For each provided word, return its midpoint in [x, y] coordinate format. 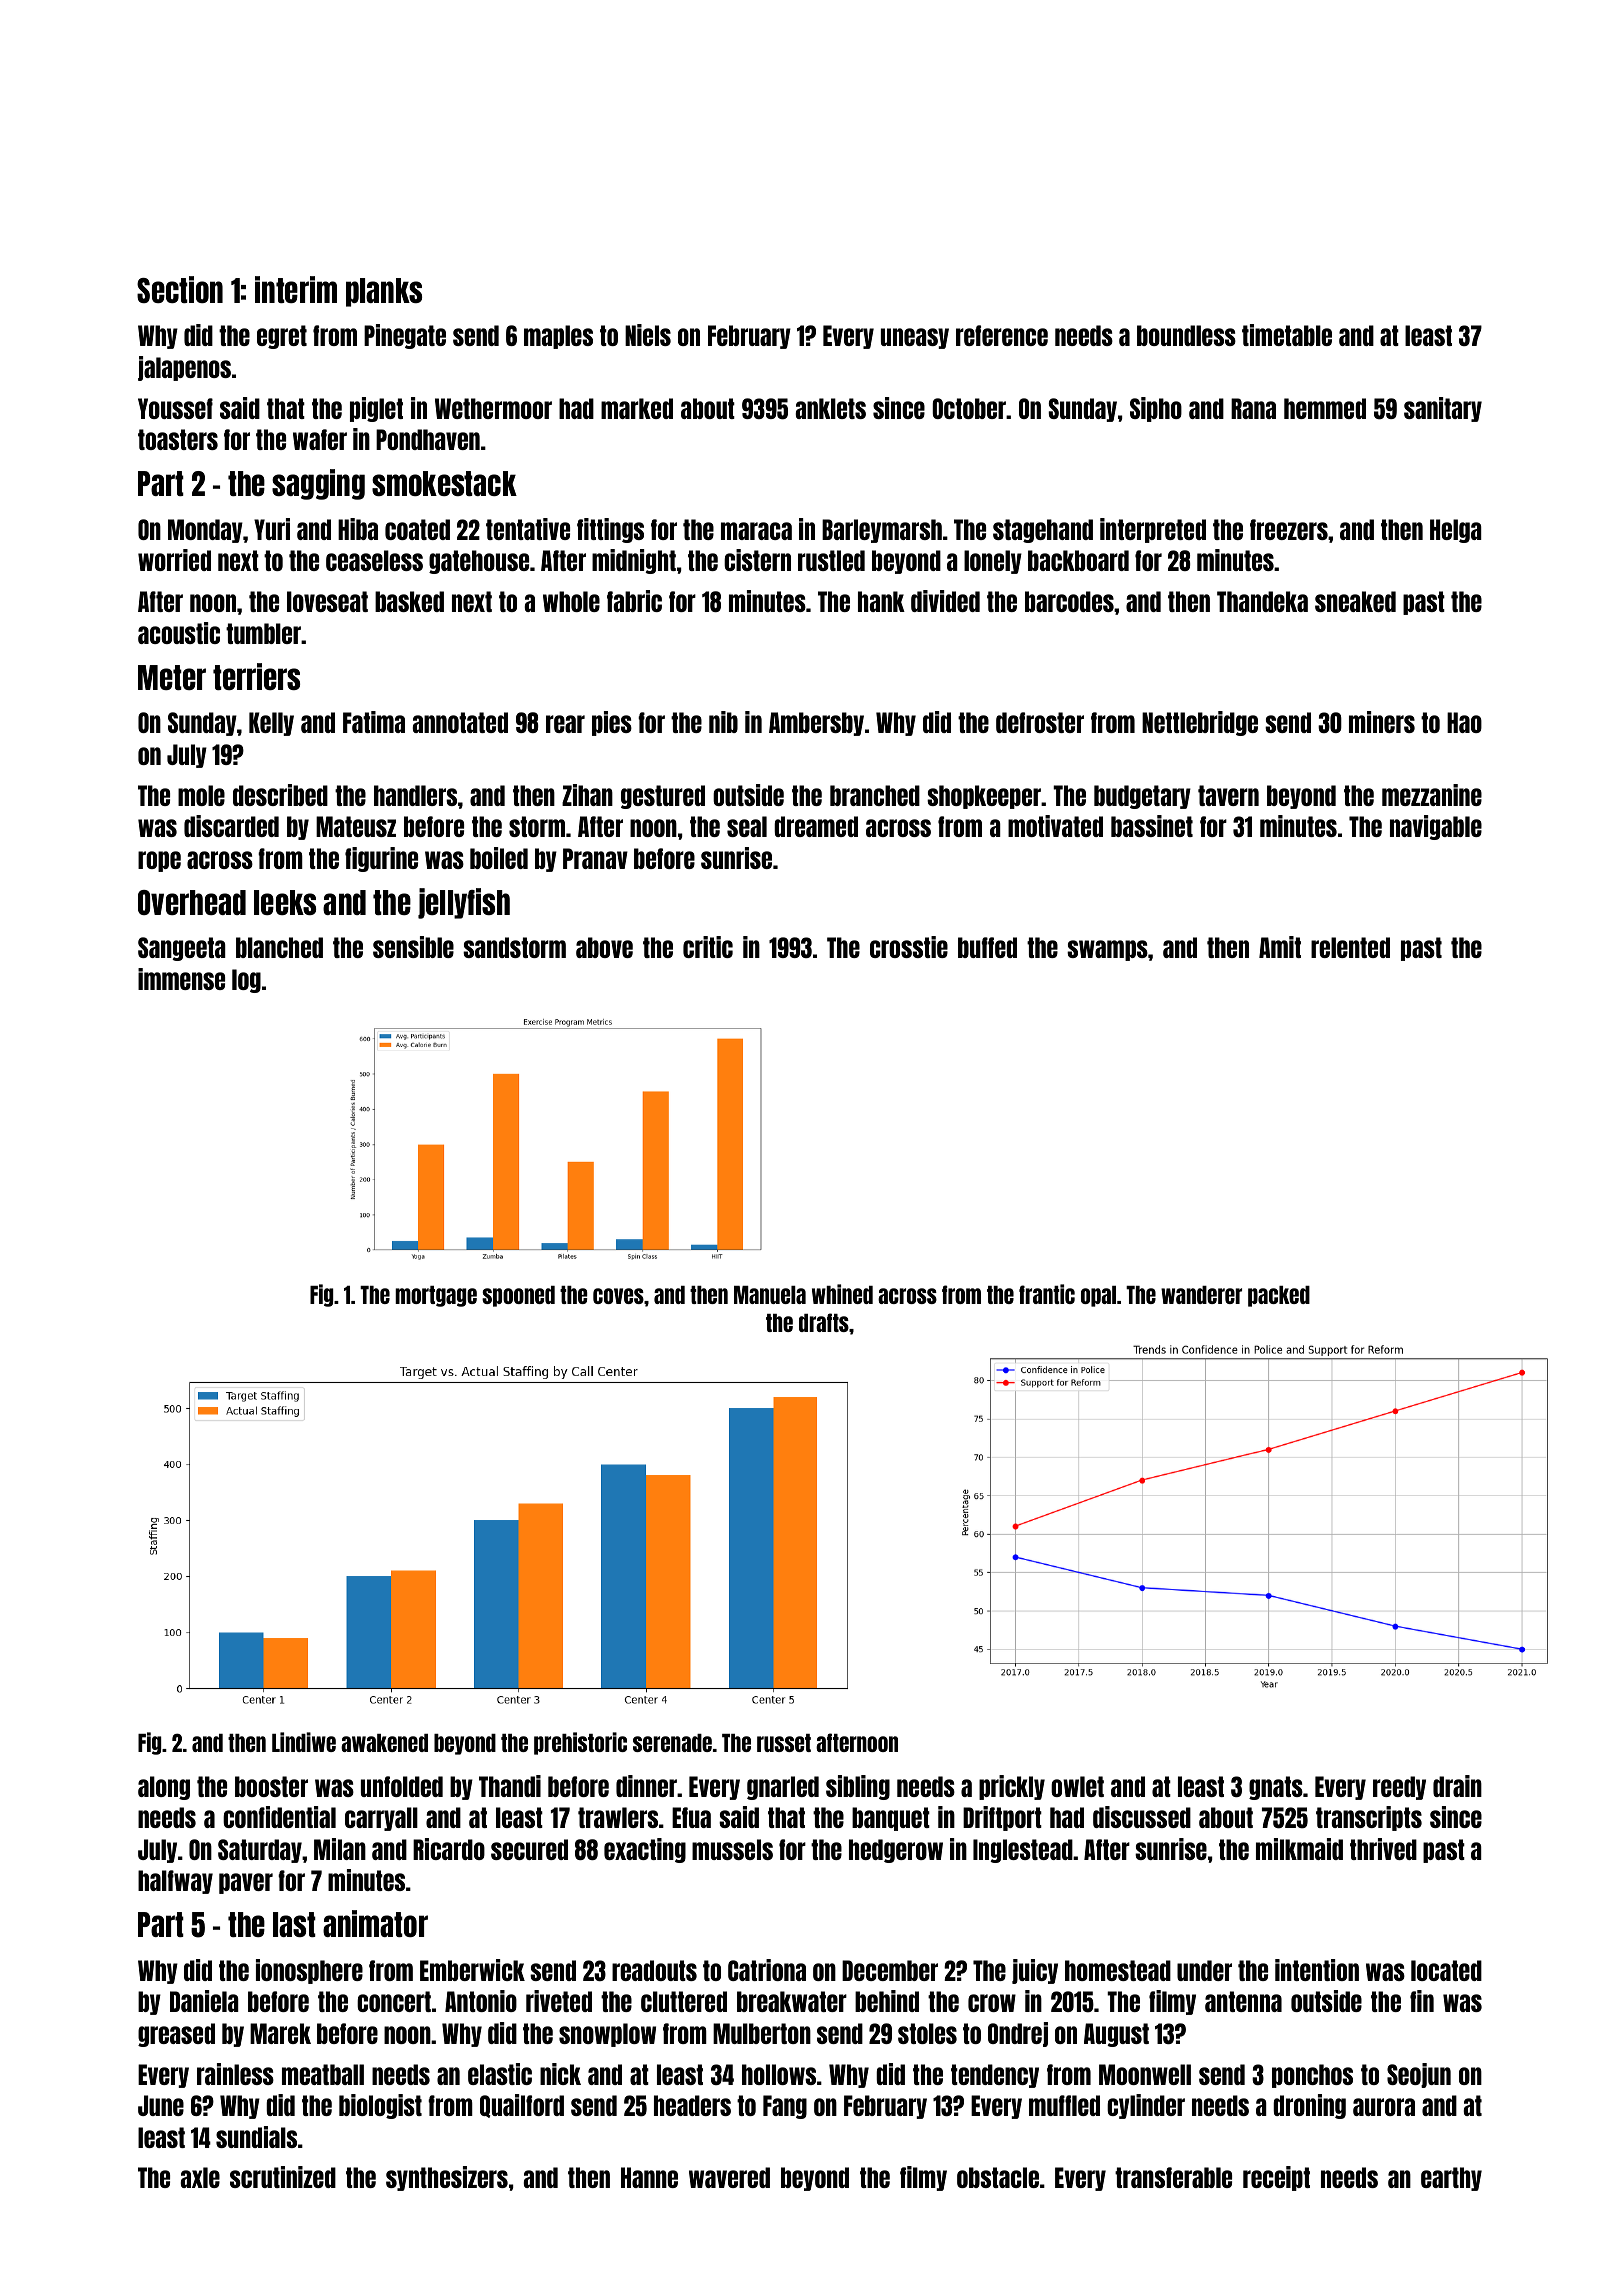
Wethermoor [493, 408]
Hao [1464, 722]
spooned [518, 1296]
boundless [1186, 335]
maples [558, 337]
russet [784, 1743]
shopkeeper [984, 797]
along [164, 1788]
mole [201, 795]
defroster [1040, 722]
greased [176, 2035]
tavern [1228, 795]
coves [618, 1296]
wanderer [1201, 1295]
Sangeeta [182, 949]
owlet [1077, 1786]
